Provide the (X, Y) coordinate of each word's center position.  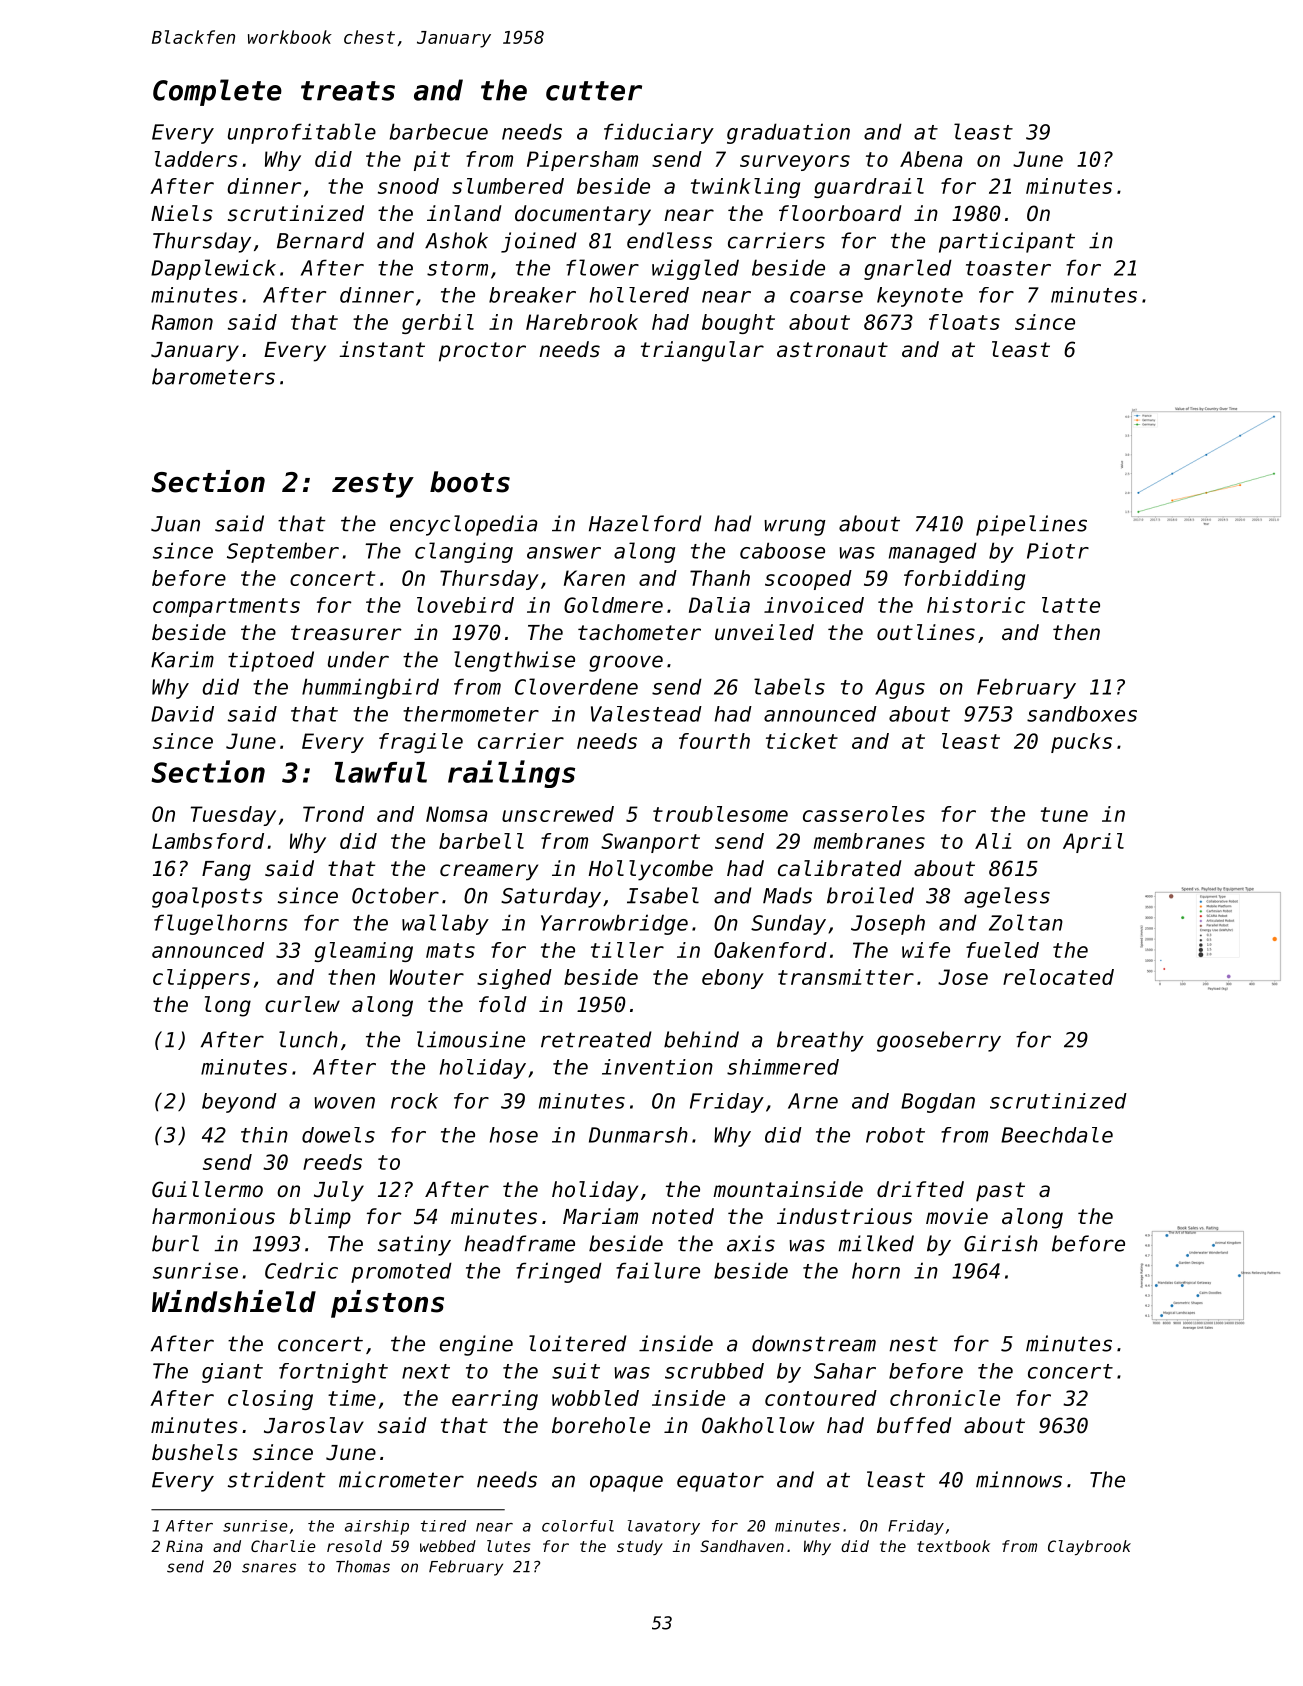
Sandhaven (742, 1546)
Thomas (363, 1566)
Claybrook (1089, 1547)
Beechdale (1057, 1135)
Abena (931, 159)
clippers (201, 979)
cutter (594, 91)
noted (683, 1216)
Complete (217, 92)
